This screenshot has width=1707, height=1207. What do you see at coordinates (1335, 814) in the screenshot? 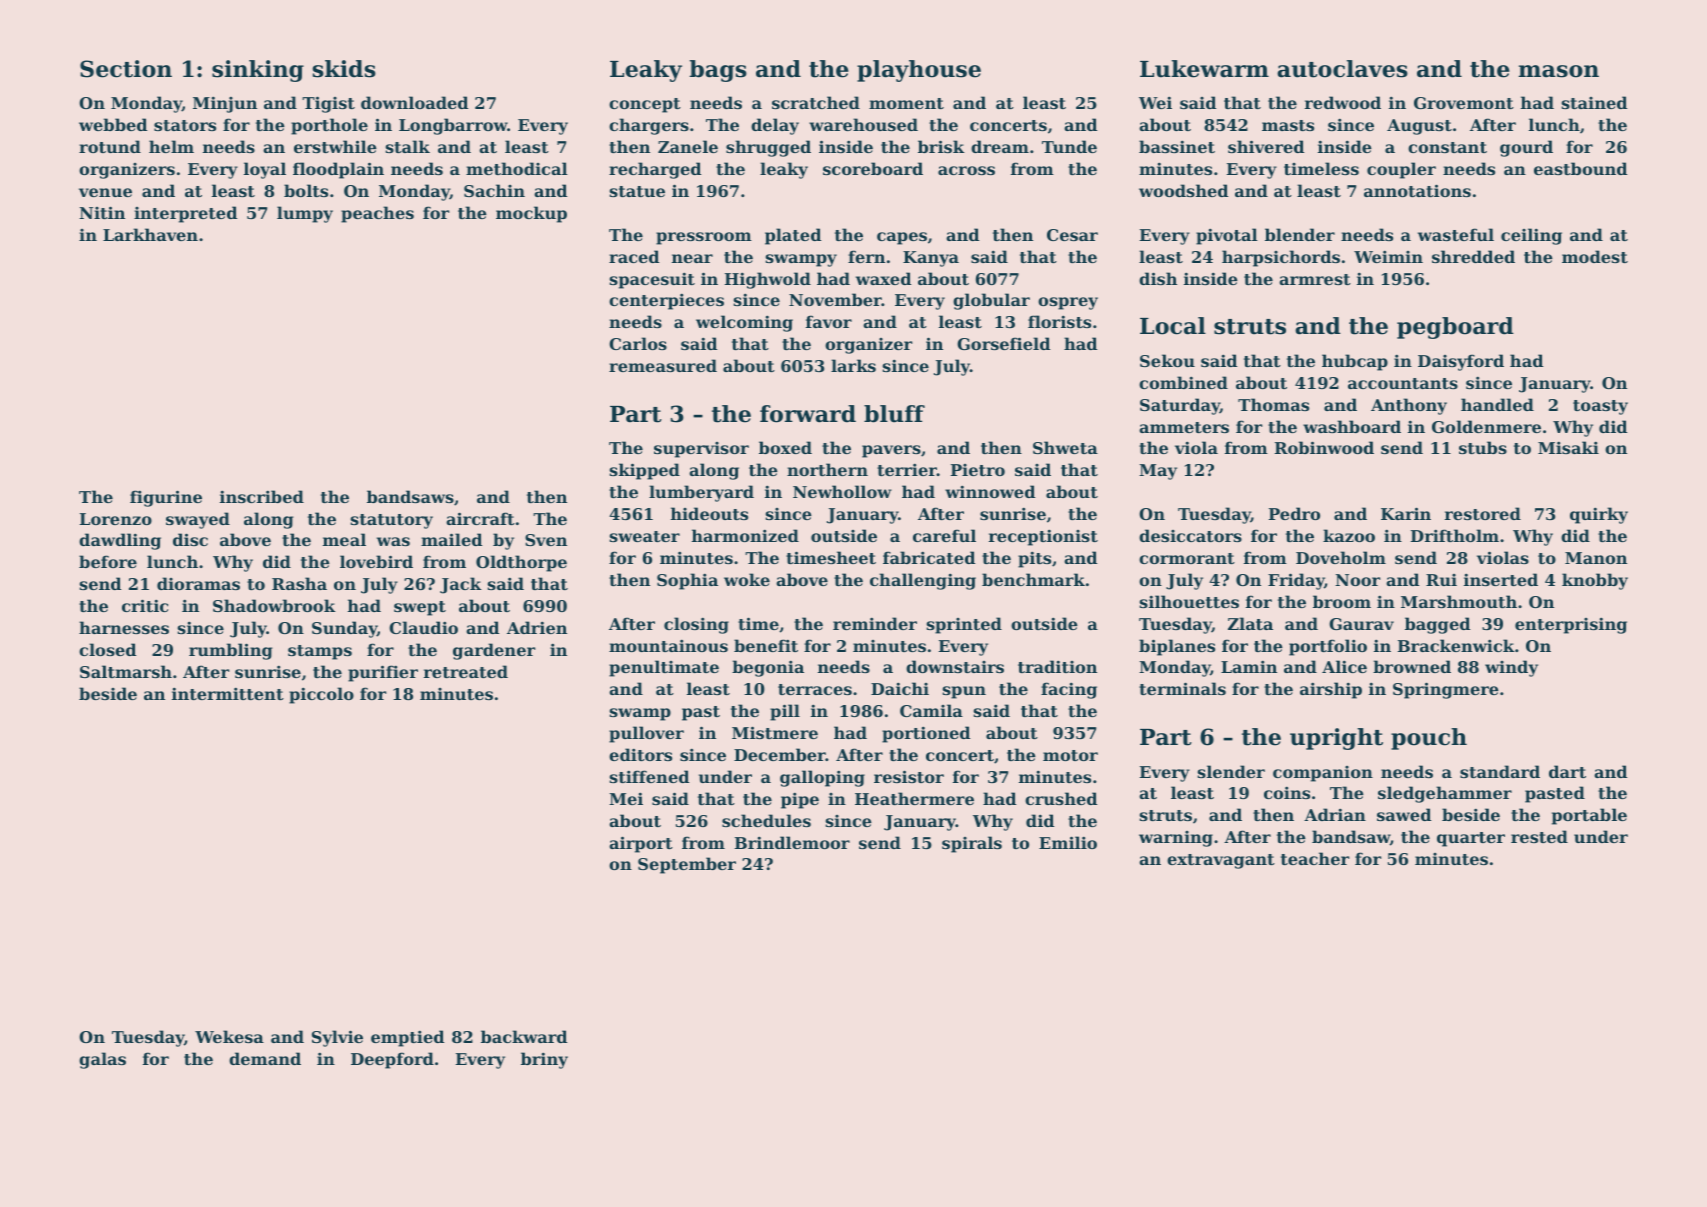
I see `Adrian` at bounding box center [1335, 814].
